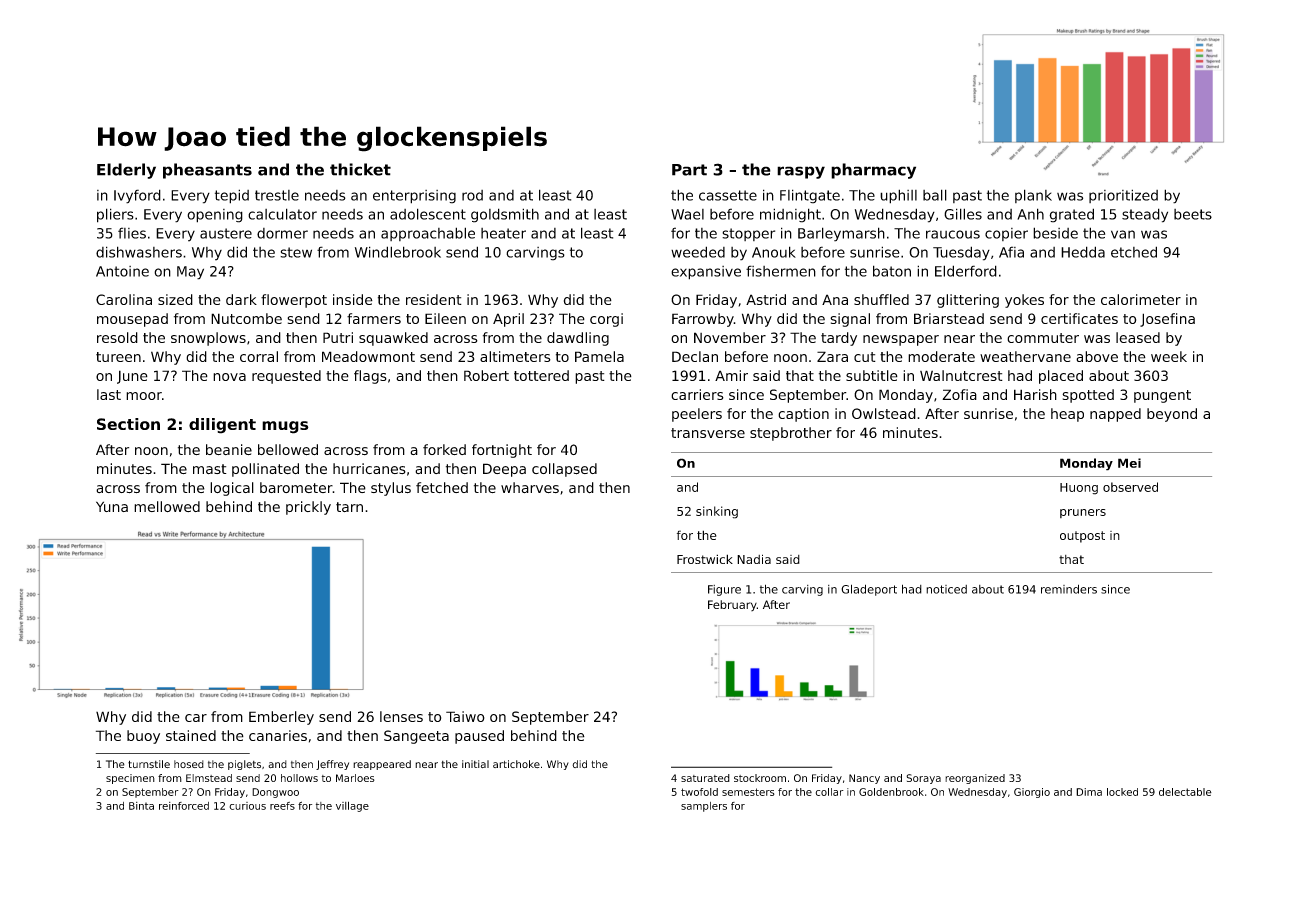 This screenshot has width=1308, height=924. What do you see at coordinates (516, 764) in the screenshot?
I see `artichoke` at bounding box center [516, 764].
